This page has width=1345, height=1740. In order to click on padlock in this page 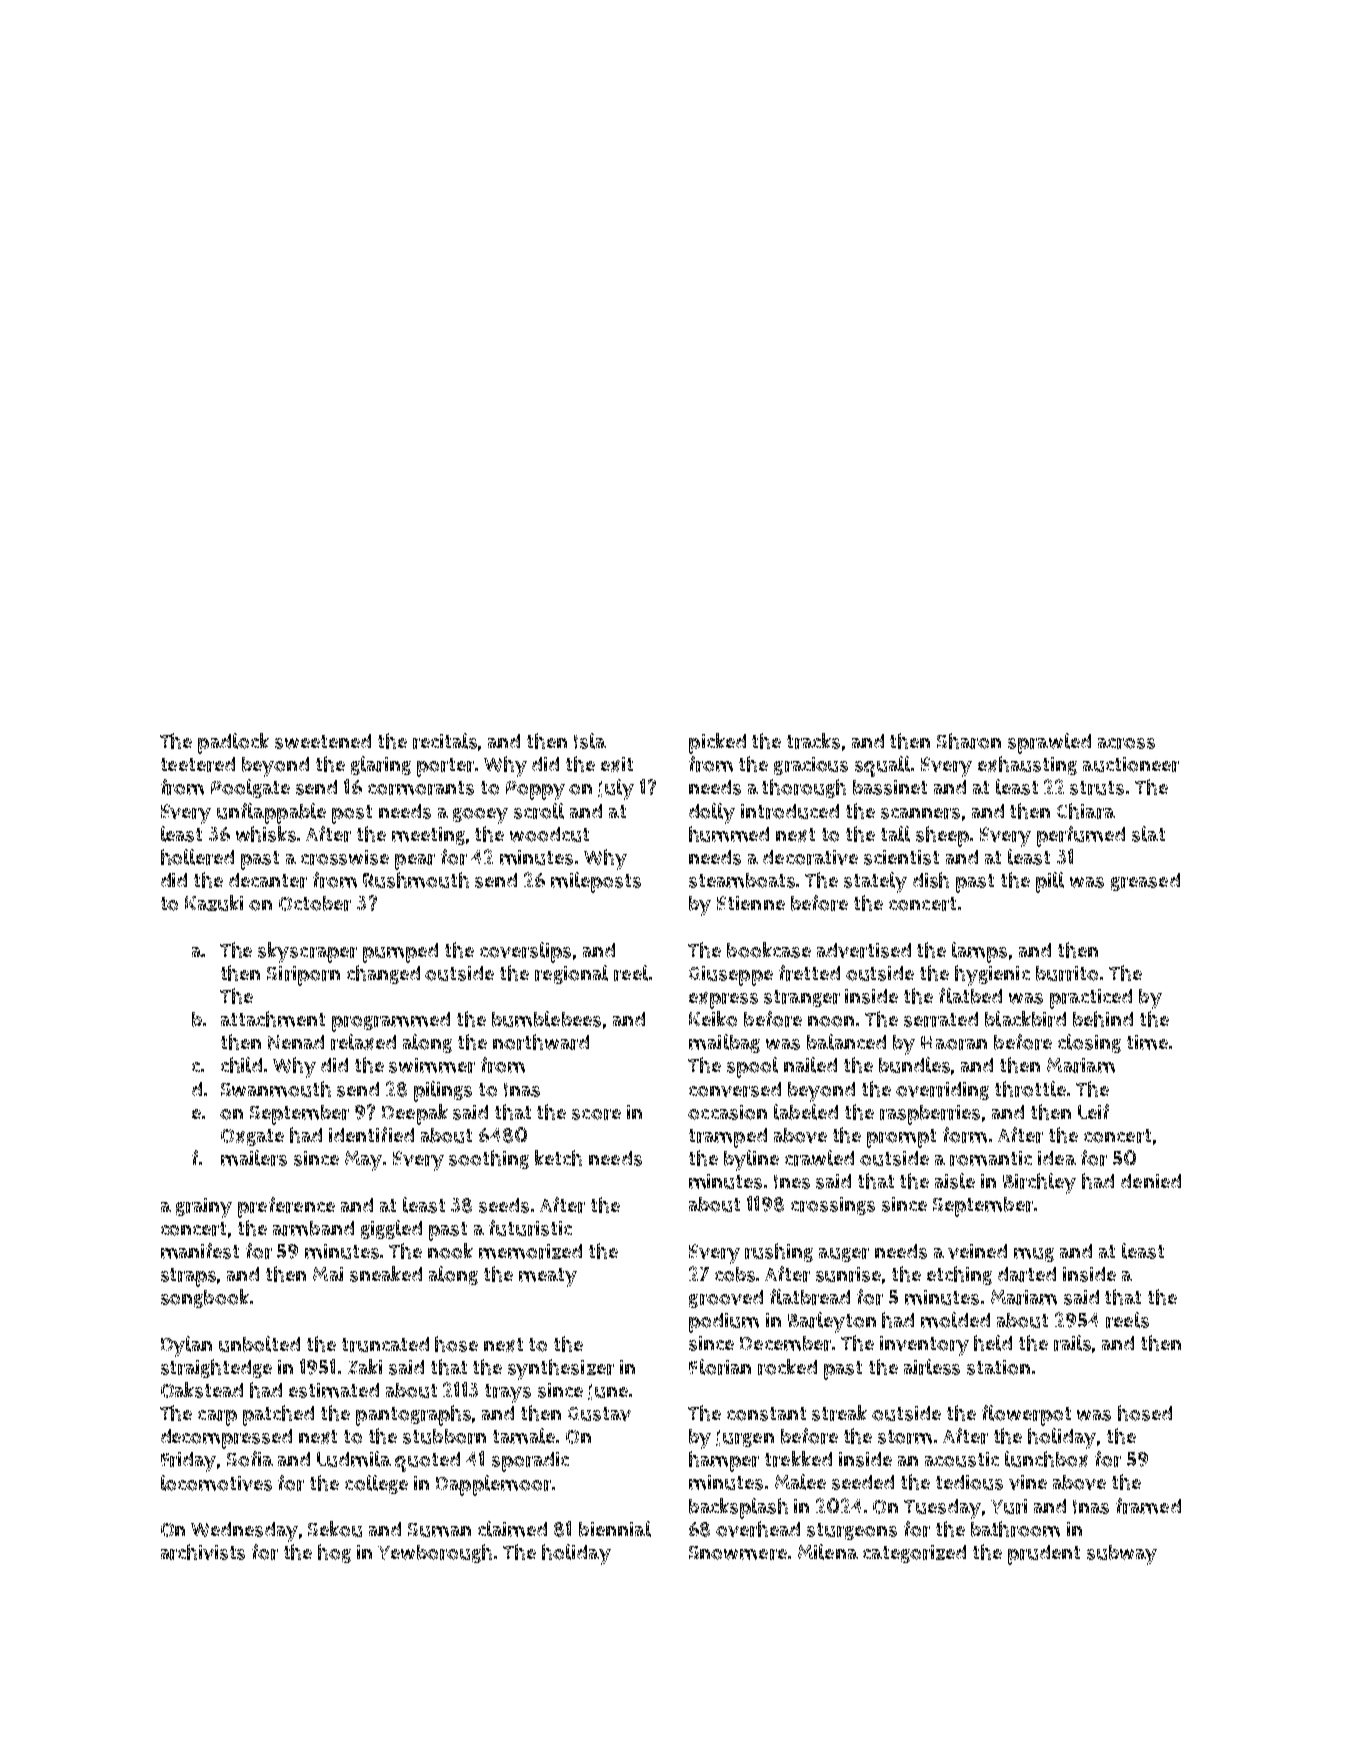, I will do `click(233, 743)`.
